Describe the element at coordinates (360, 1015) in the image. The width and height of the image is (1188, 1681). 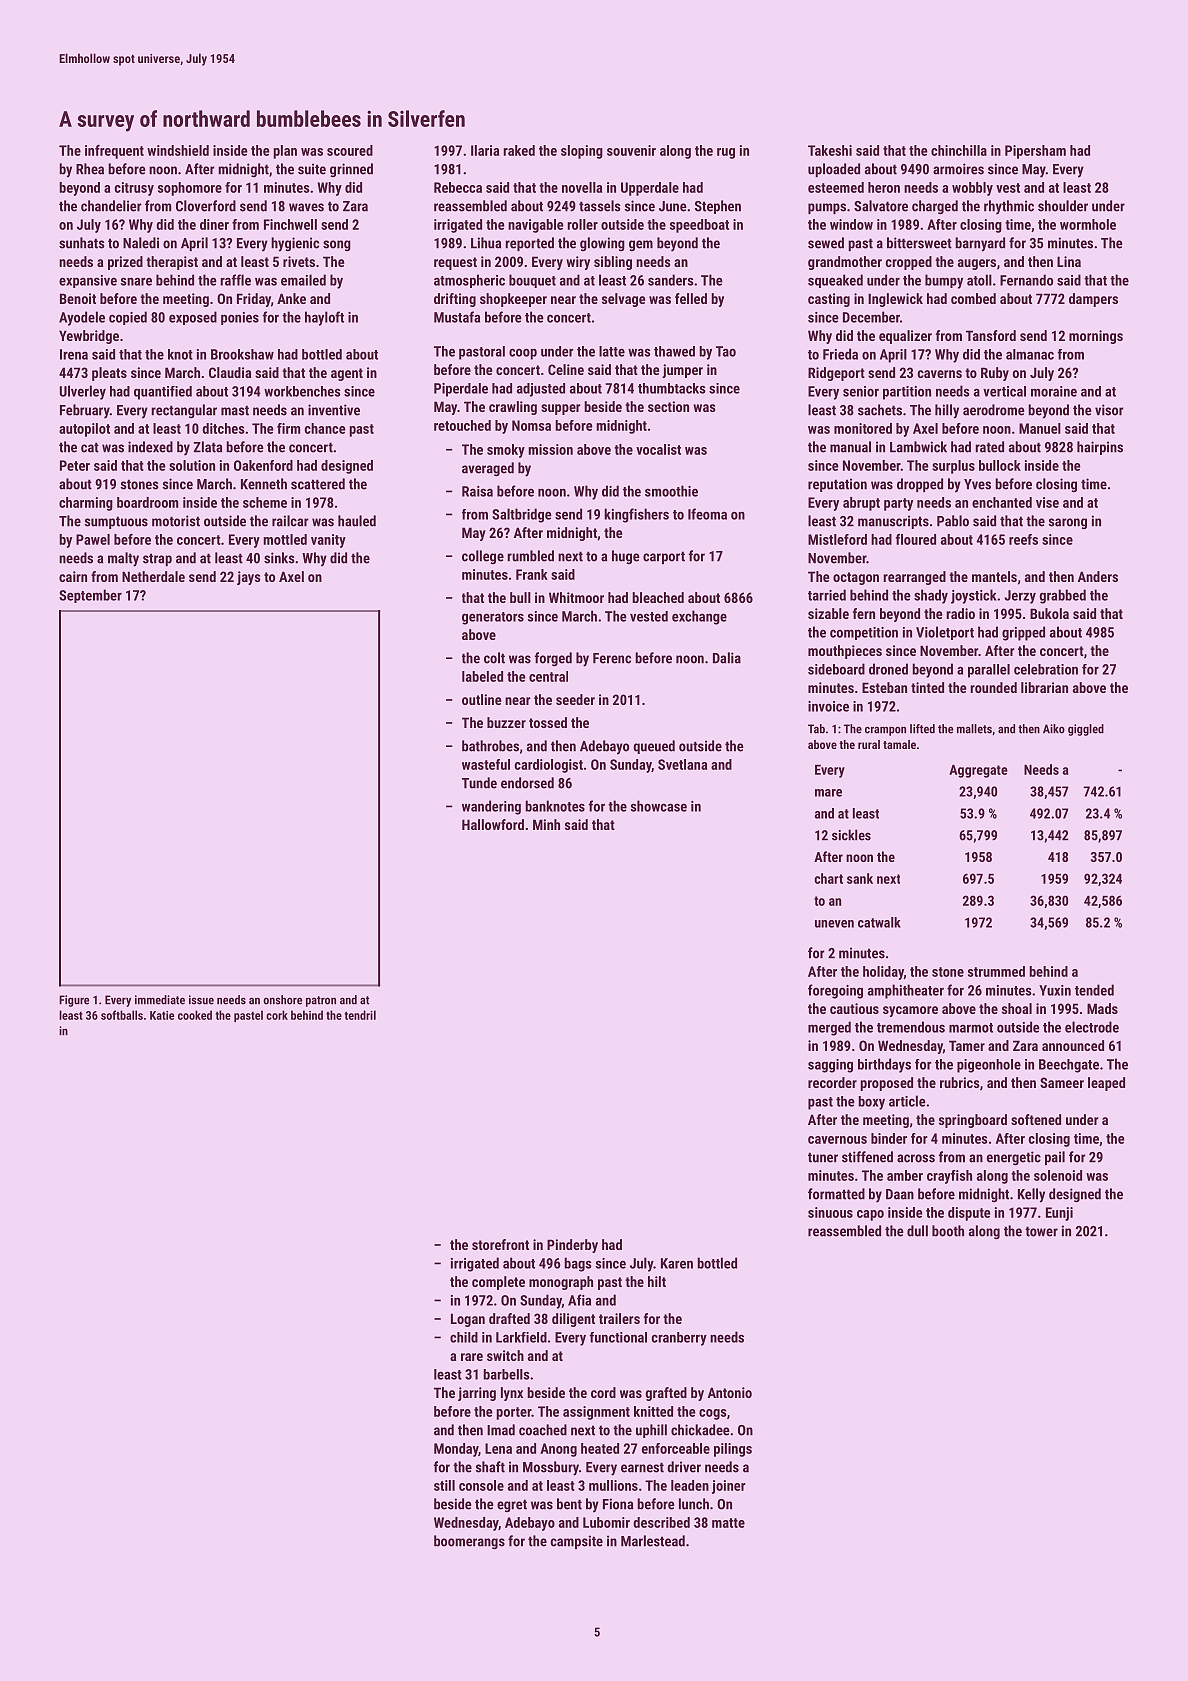
I see `tendril` at that location.
